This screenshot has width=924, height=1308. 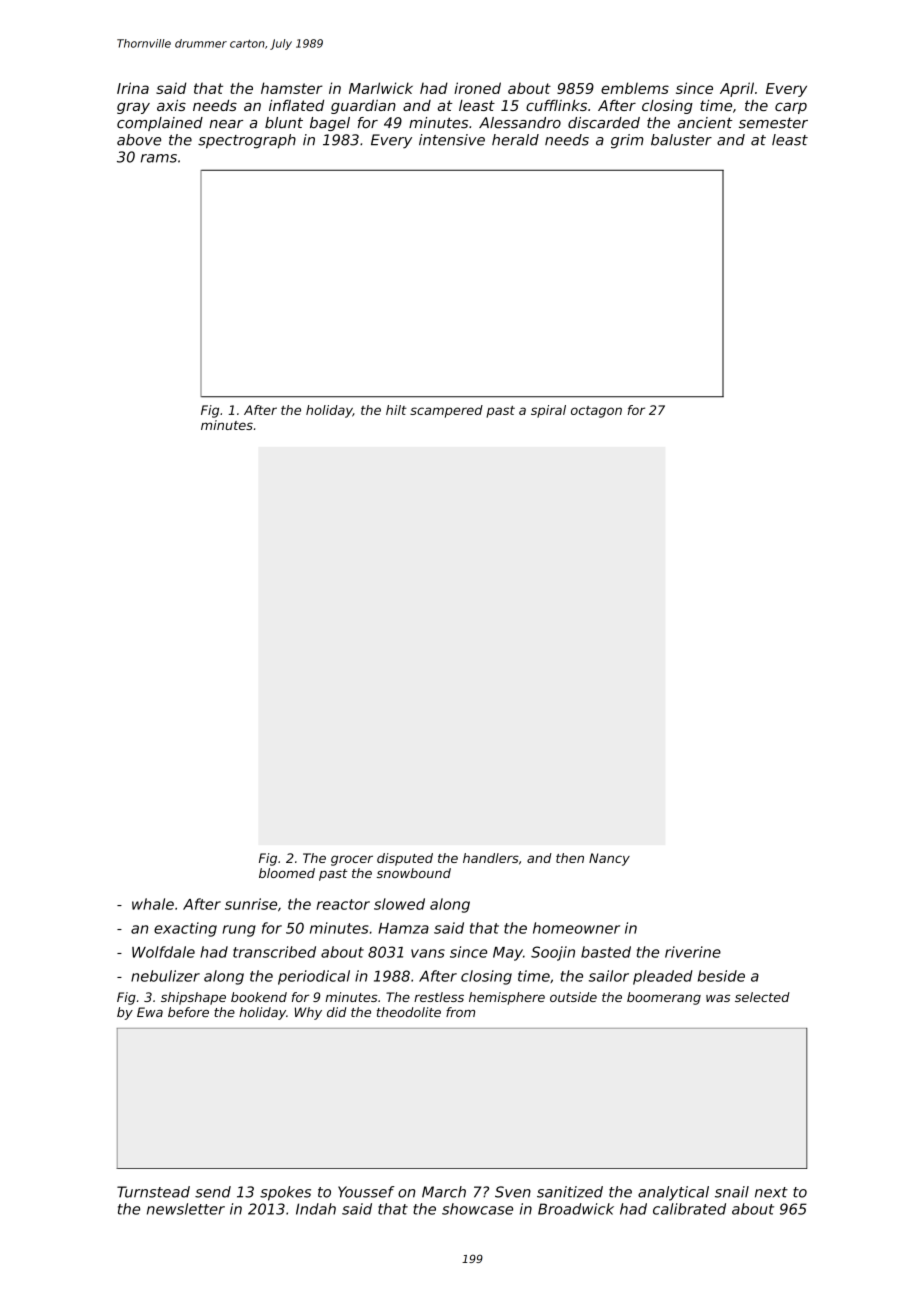 I want to click on spectrograph, so click(x=247, y=141).
